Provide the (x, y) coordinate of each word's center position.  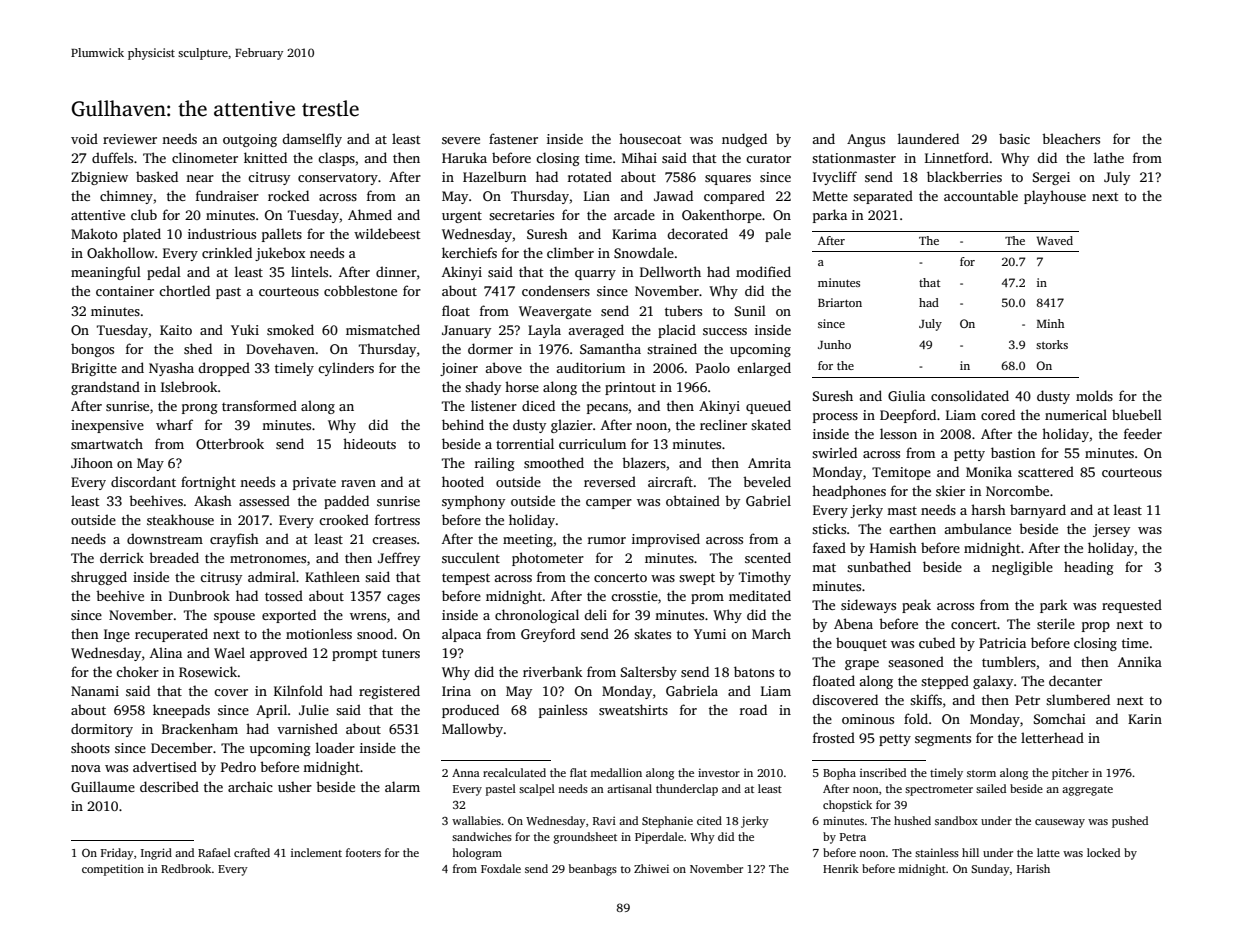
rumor (607, 540)
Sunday (990, 870)
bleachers (1071, 138)
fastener (513, 138)
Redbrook (186, 868)
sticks (829, 528)
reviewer (130, 139)
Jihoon (92, 462)
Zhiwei (651, 868)
